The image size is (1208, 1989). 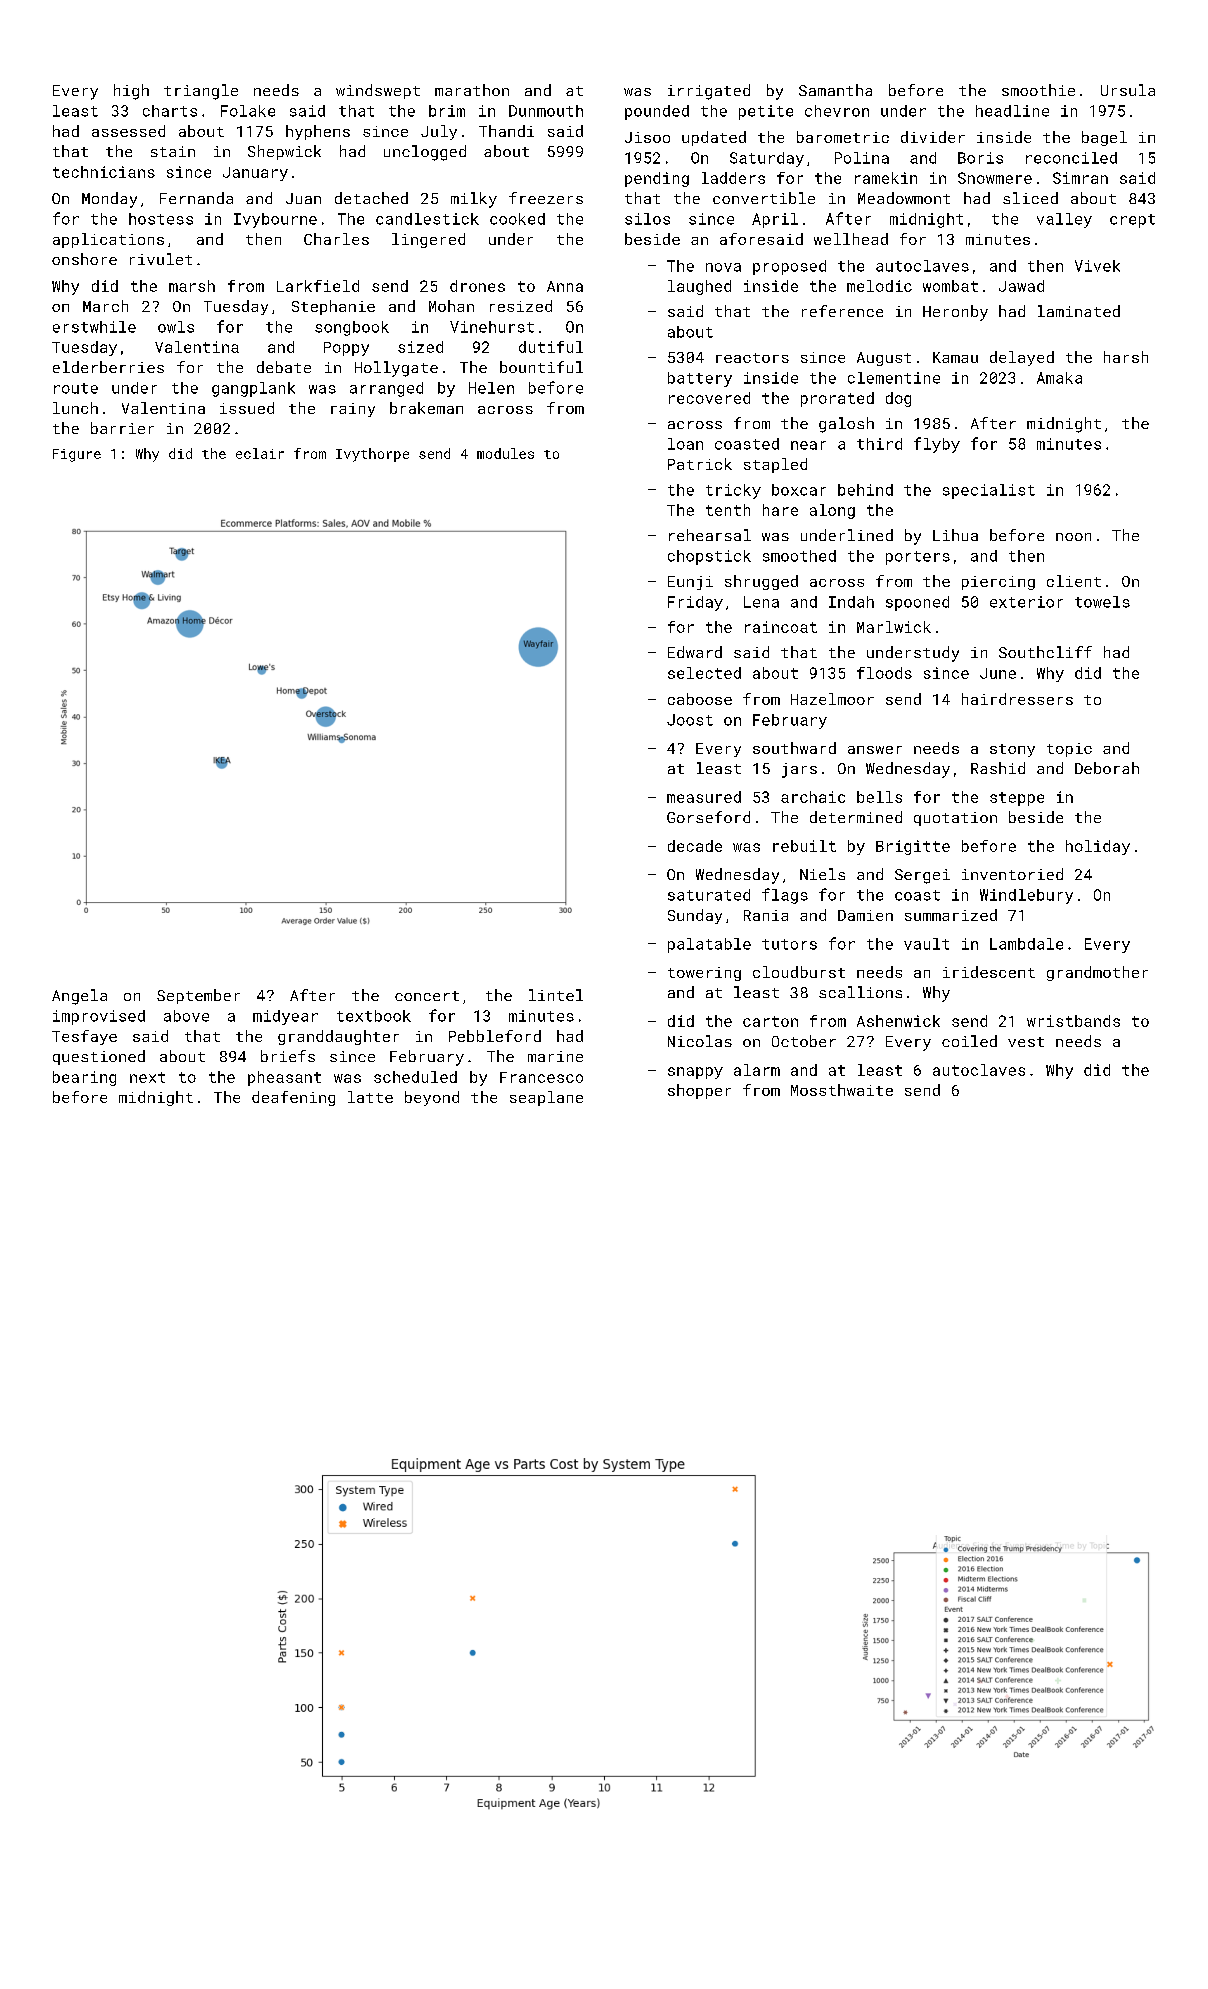 What do you see at coordinates (1026, 1042) in the screenshot?
I see `vest` at bounding box center [1026, 1042].
